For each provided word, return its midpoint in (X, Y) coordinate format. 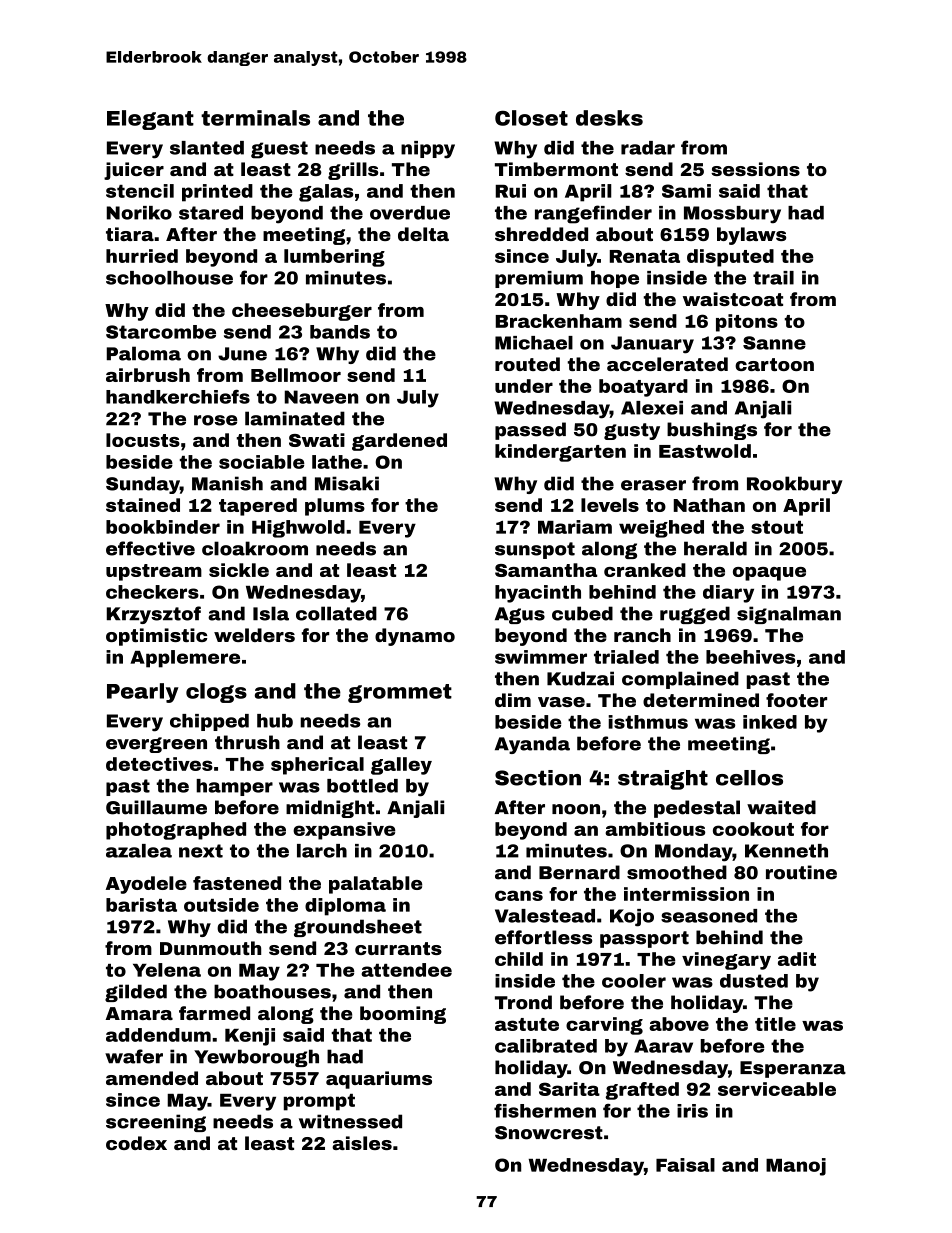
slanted (207, 148)
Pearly (143, 693)
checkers (152, 592)
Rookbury (795, 485)
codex (136, 1143)
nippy (428, 150)
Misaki (347, 483)
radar (648, 148)
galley (401, 766)
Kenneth (786, 851)
